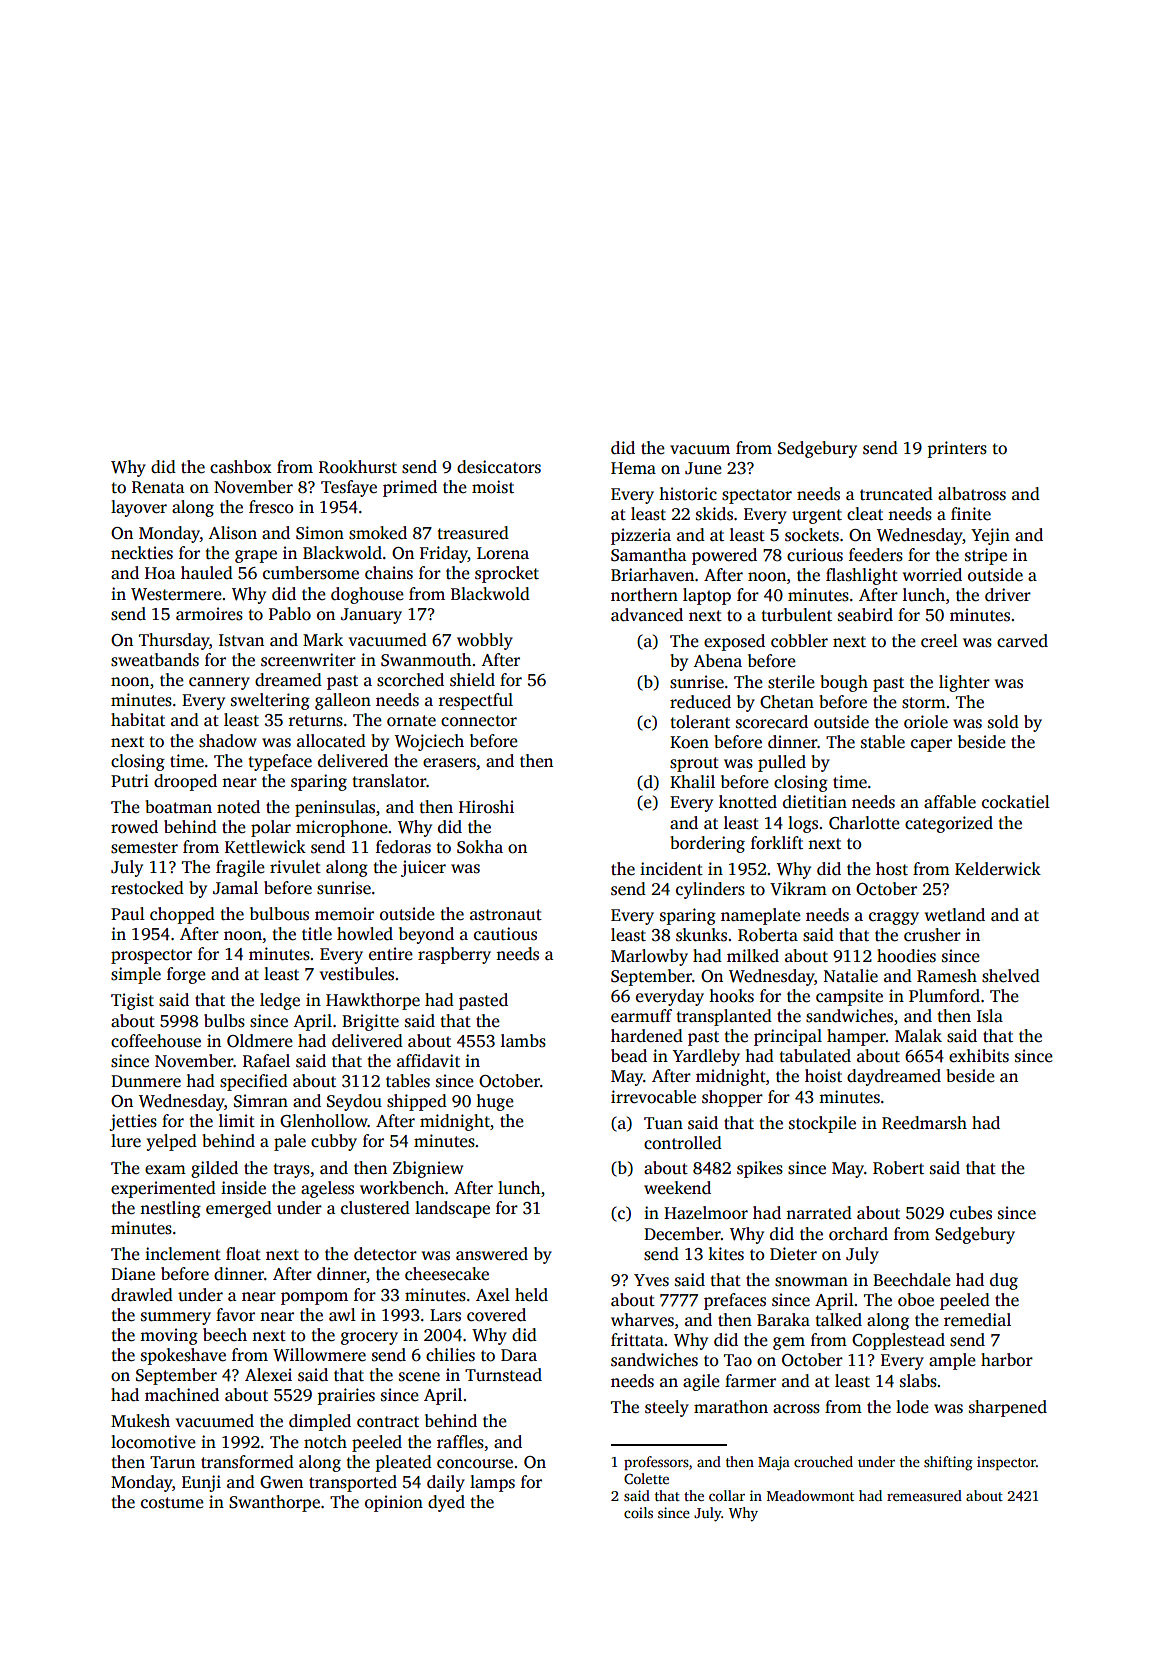 The height and width of the screenshot is (1654, 1165). I want to click on Alison, so click(232, 533).
